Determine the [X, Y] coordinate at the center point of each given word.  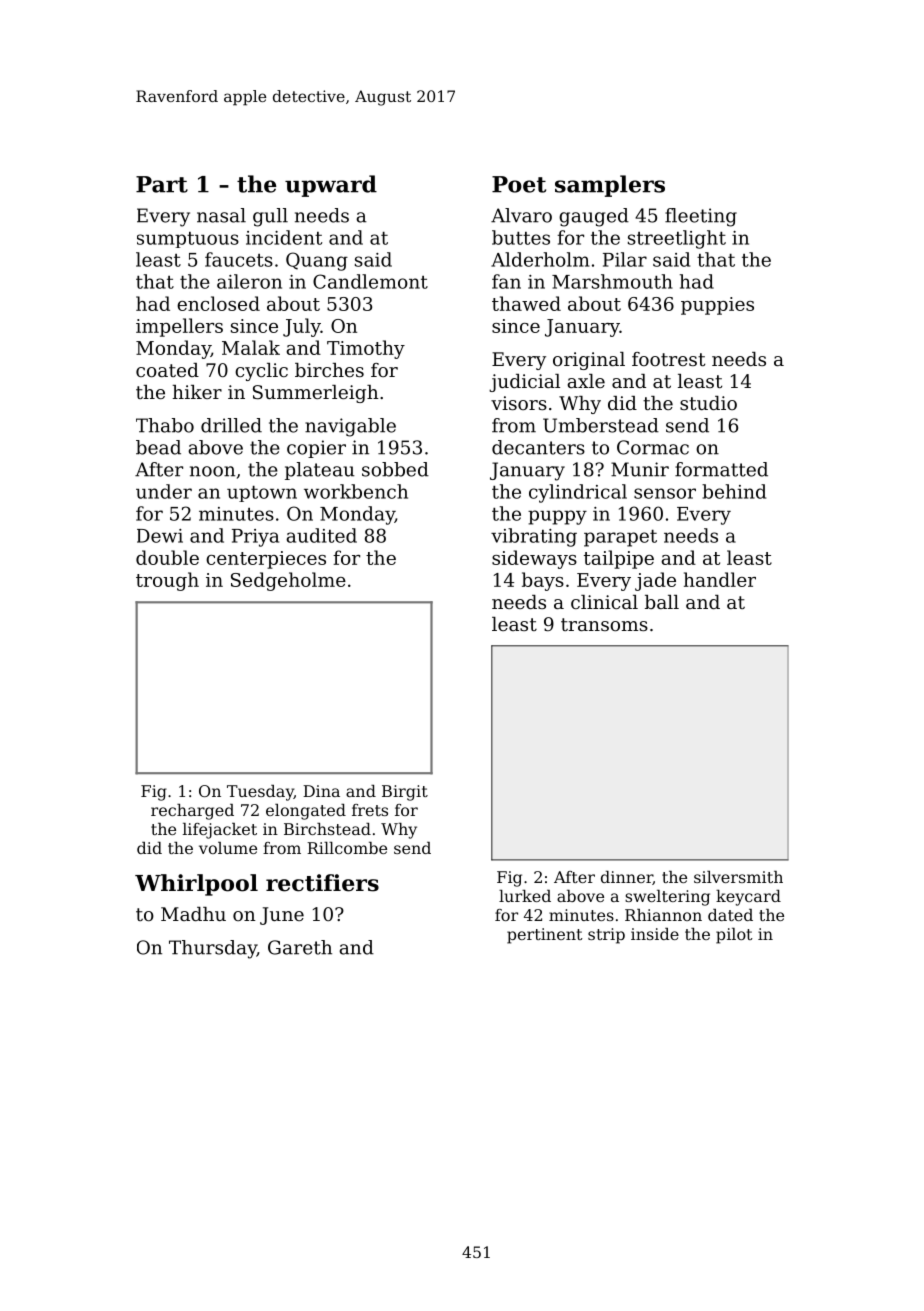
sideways [534, 559]
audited [321, 535]
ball [662, 602]
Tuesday [260, 793]
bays [543, 581]
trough [167, 581]
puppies [717, 306]
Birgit [405, 793]
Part [162, 184]
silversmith [738, 877]
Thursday [213, 949]
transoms [604, 624]
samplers [610, 186]
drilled [231, 425]
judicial [524, 383]
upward [331, 186]
